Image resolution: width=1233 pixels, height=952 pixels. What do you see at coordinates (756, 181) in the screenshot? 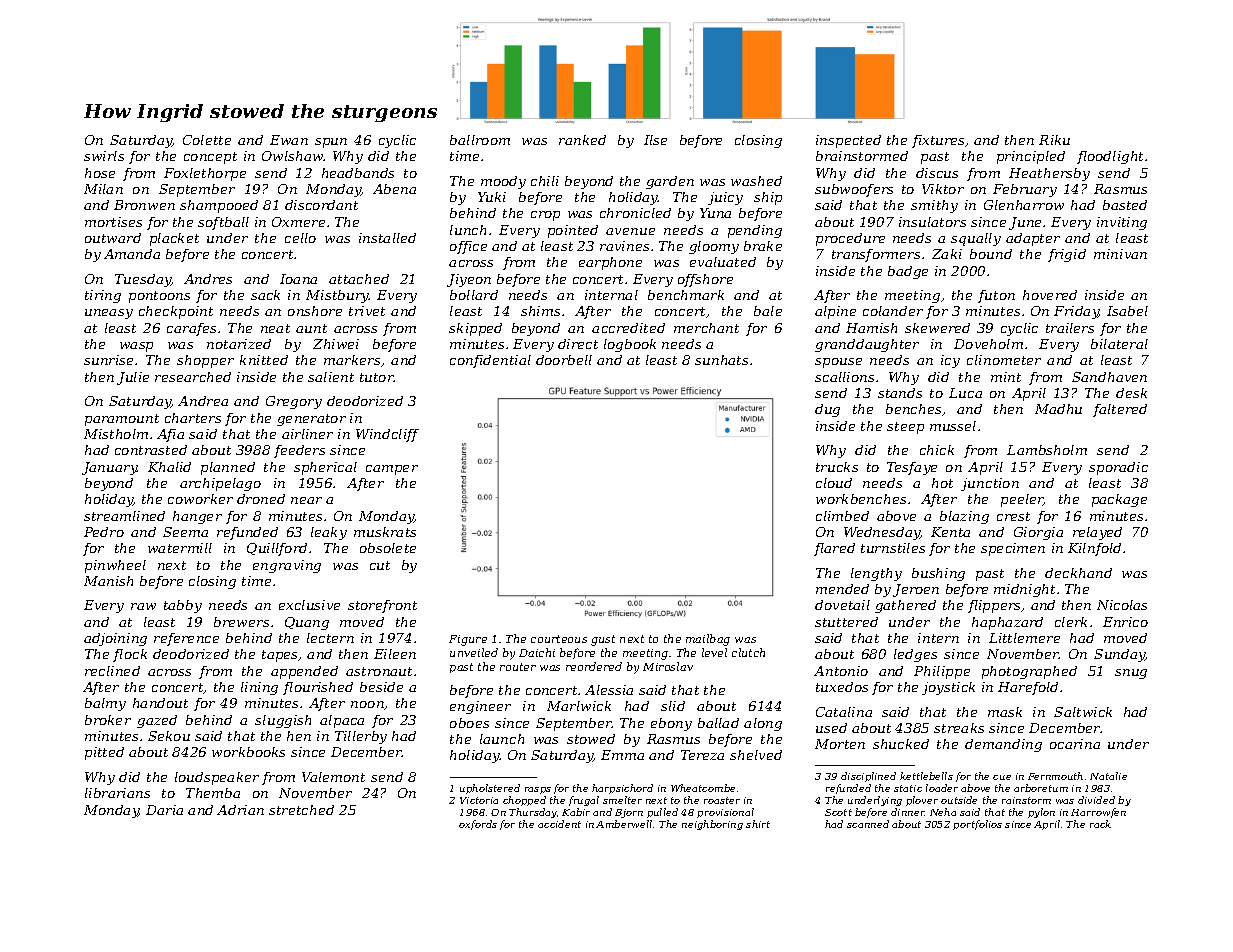
I see `washed` at bounding box center [756, 181].
